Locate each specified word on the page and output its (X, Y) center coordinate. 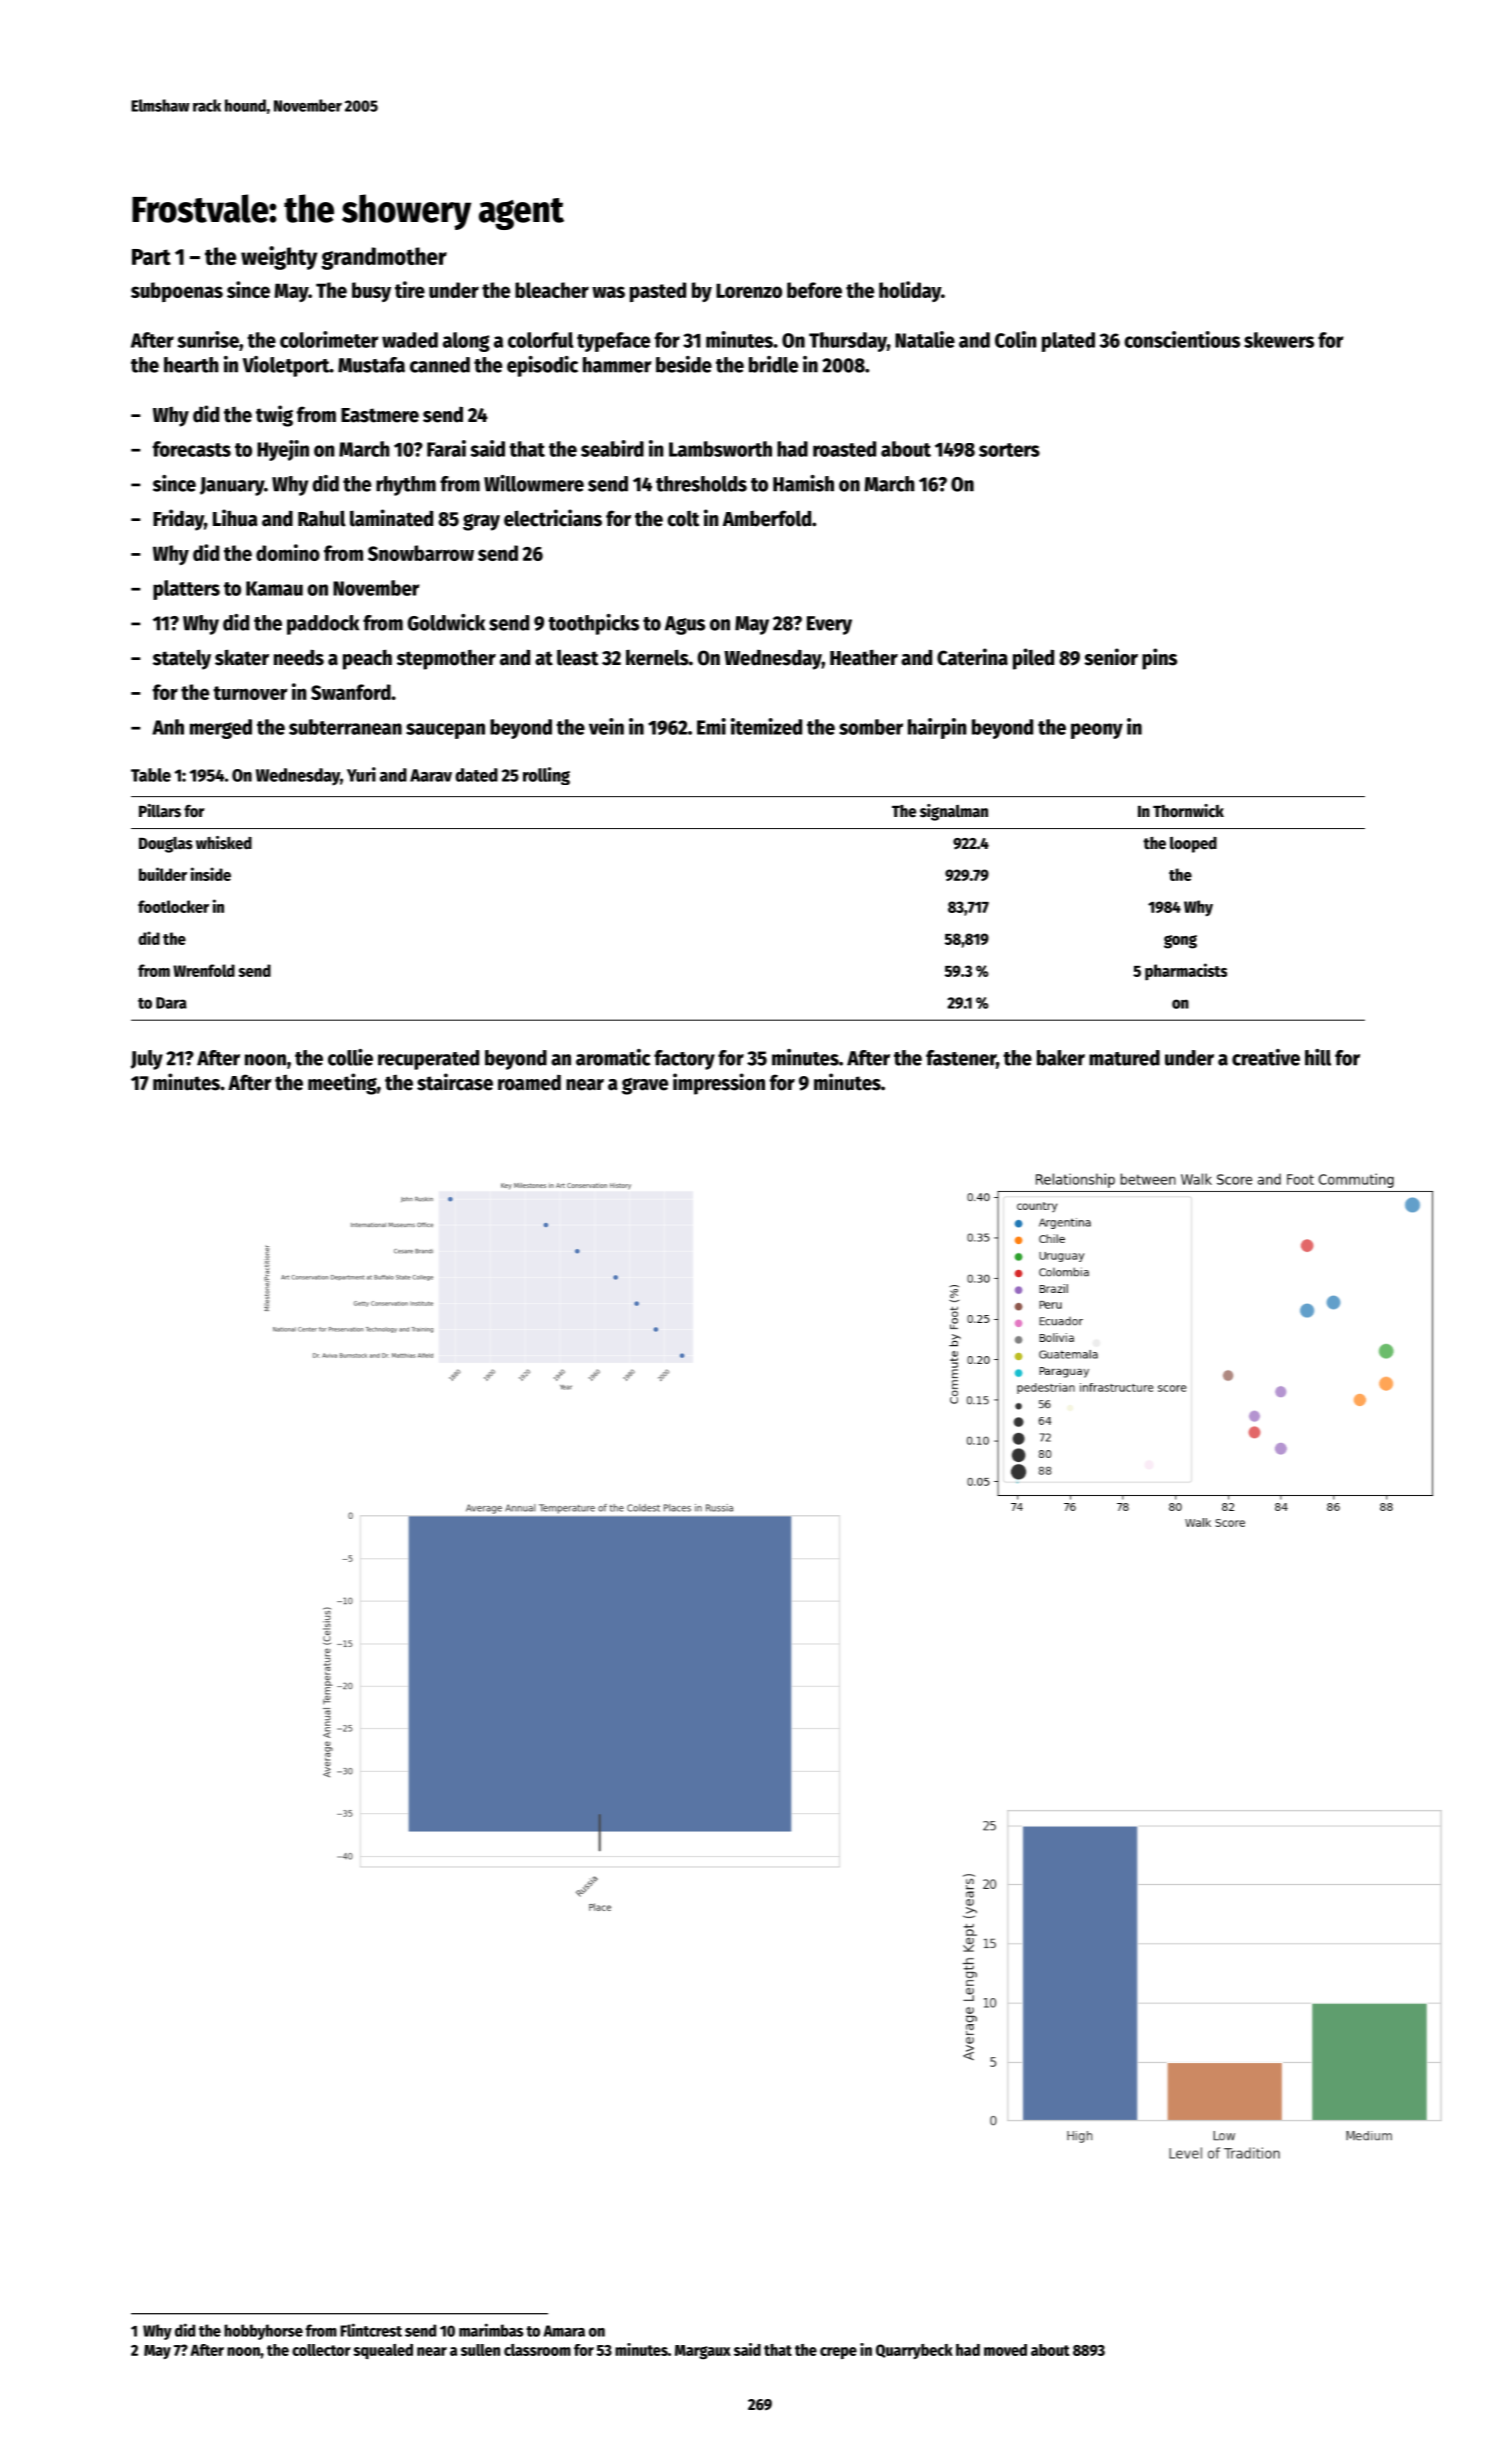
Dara (171, 1003)
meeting (342, 1084)
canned (440, 365)
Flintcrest (371, 2330)
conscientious (1182, 339)
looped (1193, 845)
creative (1266, 1057)
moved (1005, 2350)
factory (684, 1060)
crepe (838, 2353)
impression (719, 1084)
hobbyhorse (263, 2332)
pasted (658, 292)
